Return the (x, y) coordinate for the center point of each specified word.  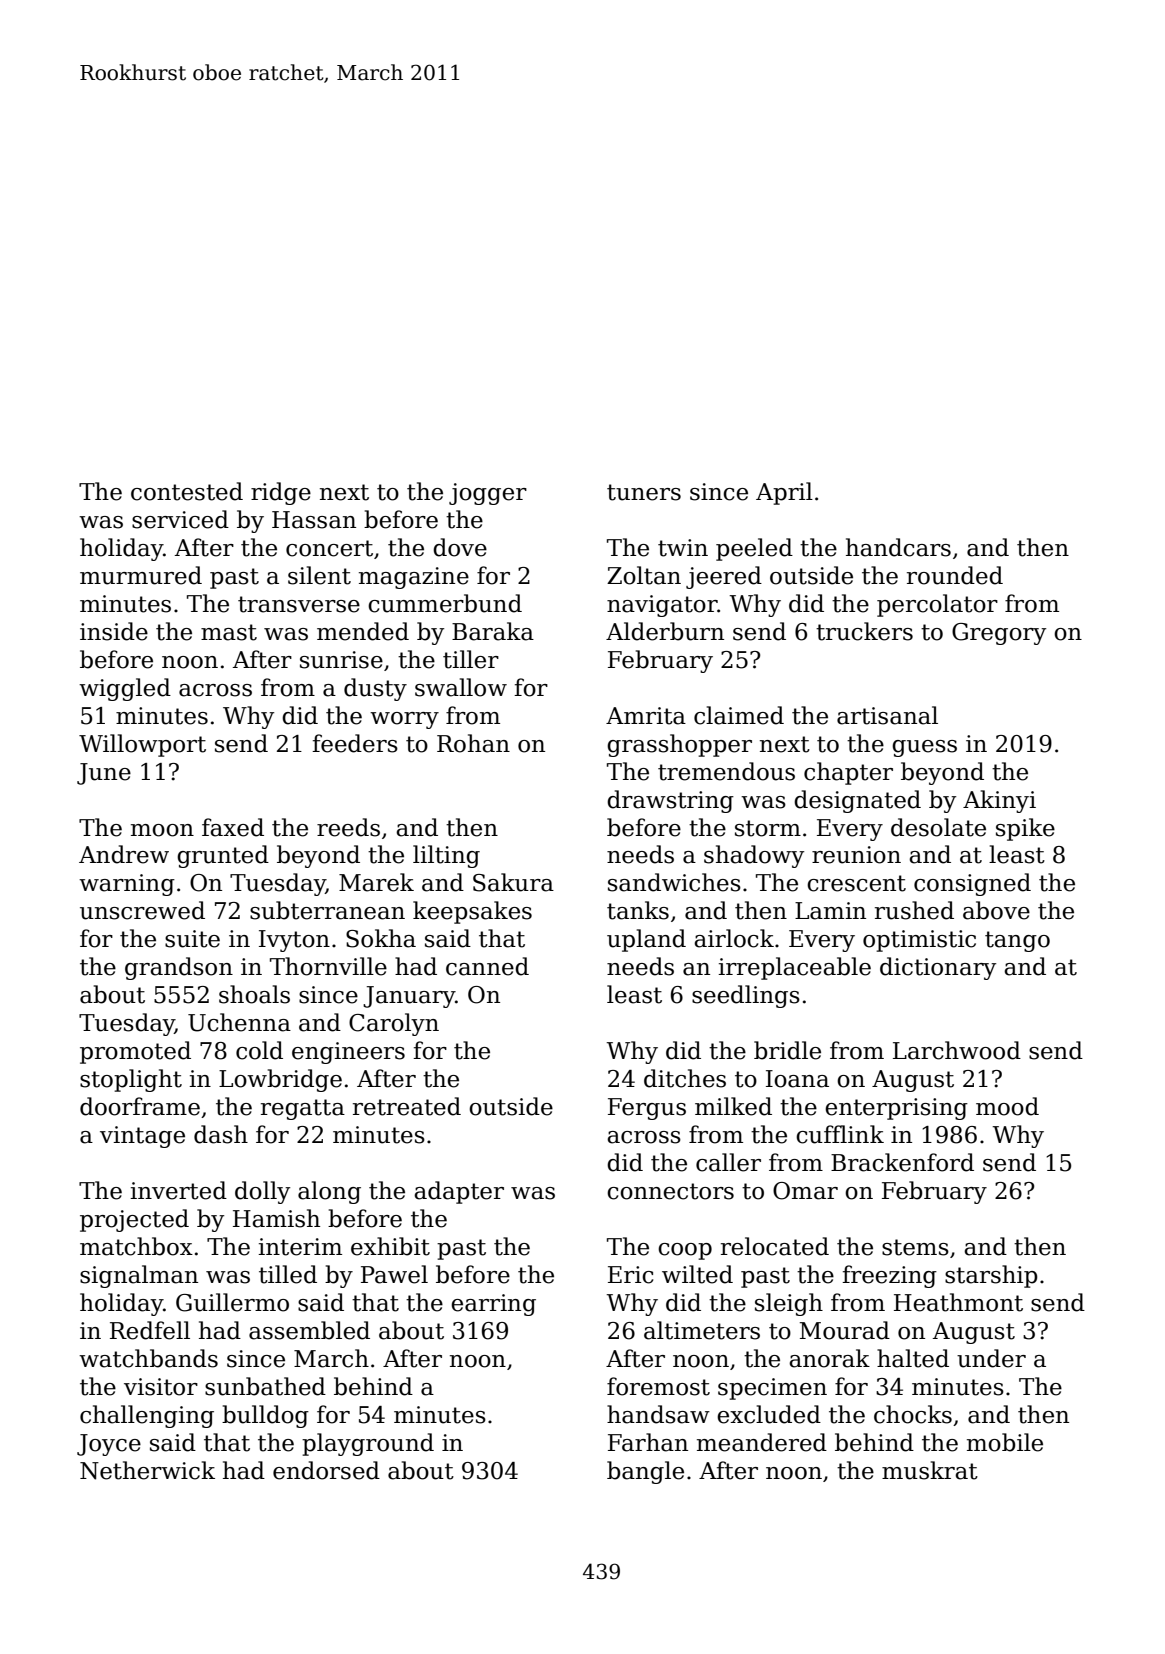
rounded (955, 575)
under (991, 1358)
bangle (645, 1472)
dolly (262, 1192)
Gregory (999, 634)
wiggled (125, 689)
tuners (644, 492)
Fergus (647, 1109)
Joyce (109, 1445)
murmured (141, 575)
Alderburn (665, 631)
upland (646, 940)
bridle (787, 1050)
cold (259, 1050)
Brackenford (902, 1162)
